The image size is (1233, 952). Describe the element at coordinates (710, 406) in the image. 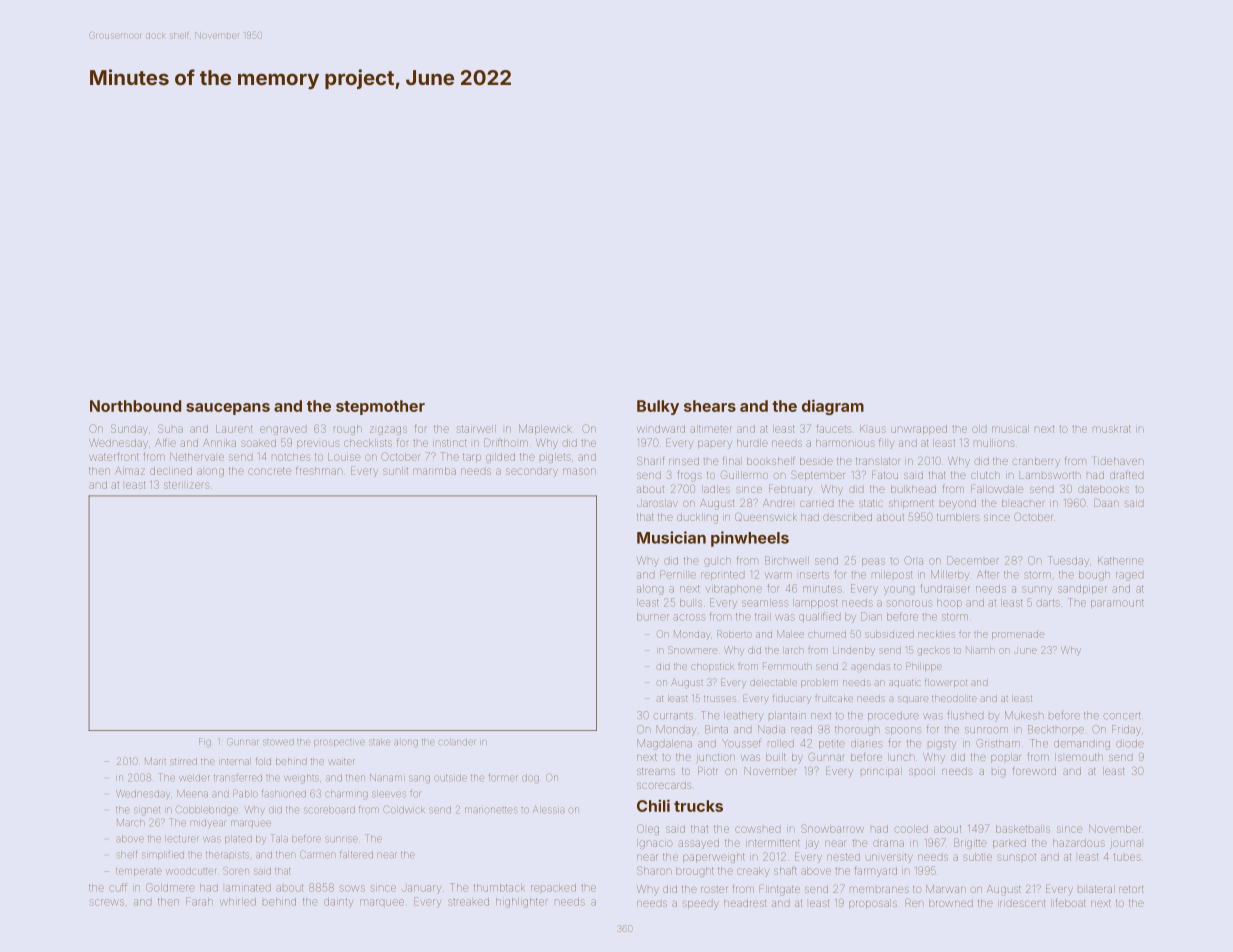

I see `shears` at that location.
